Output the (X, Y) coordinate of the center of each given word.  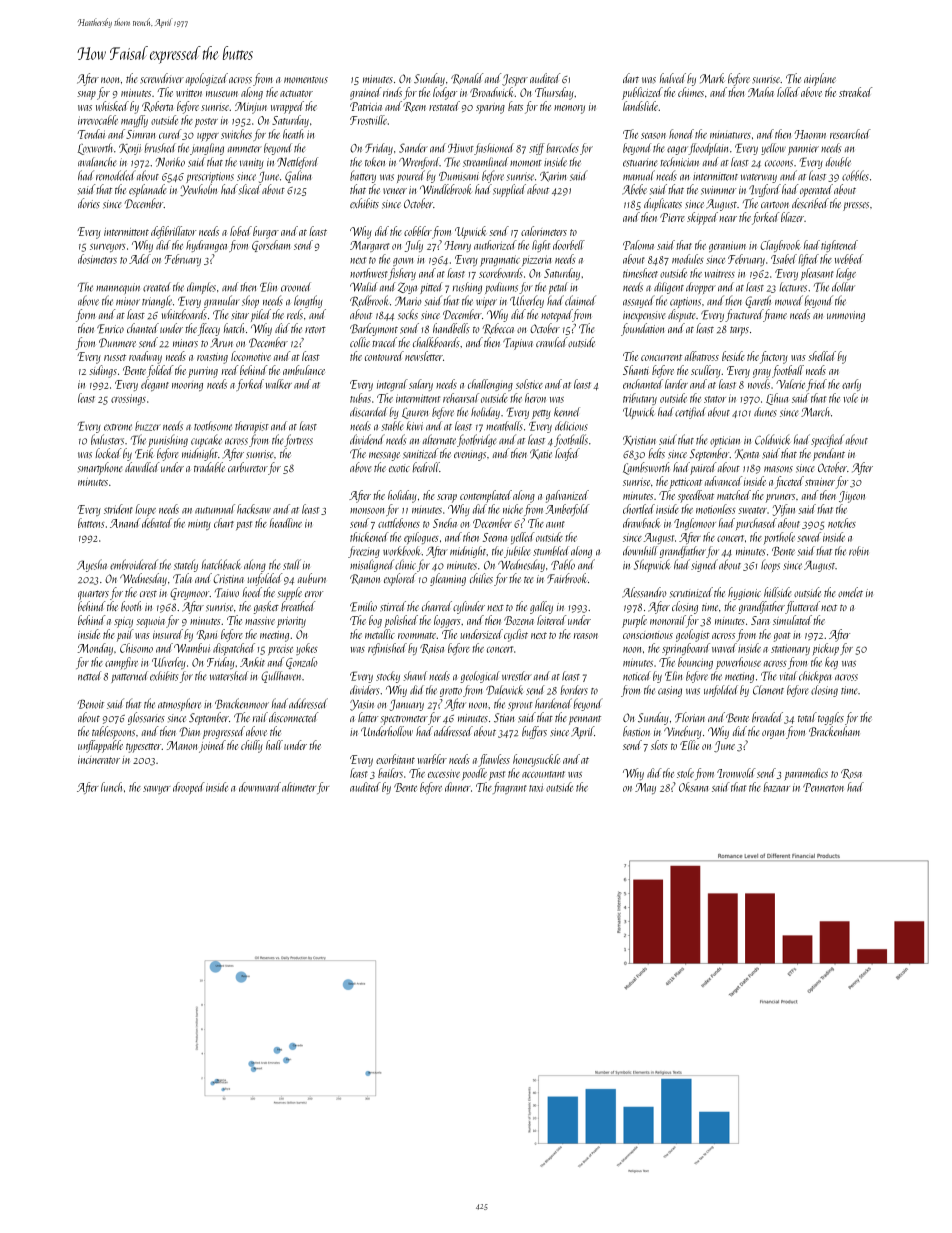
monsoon (367, 511)
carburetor (248, 467)
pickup (825, 649)
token (375, 162)
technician (680, 162)
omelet (850, 592)
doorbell (569, 245)
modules (688, 259)
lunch (111, 787)
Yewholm (198, 190)
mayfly (134, 121)
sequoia (150, 622)
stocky (388, 677)
